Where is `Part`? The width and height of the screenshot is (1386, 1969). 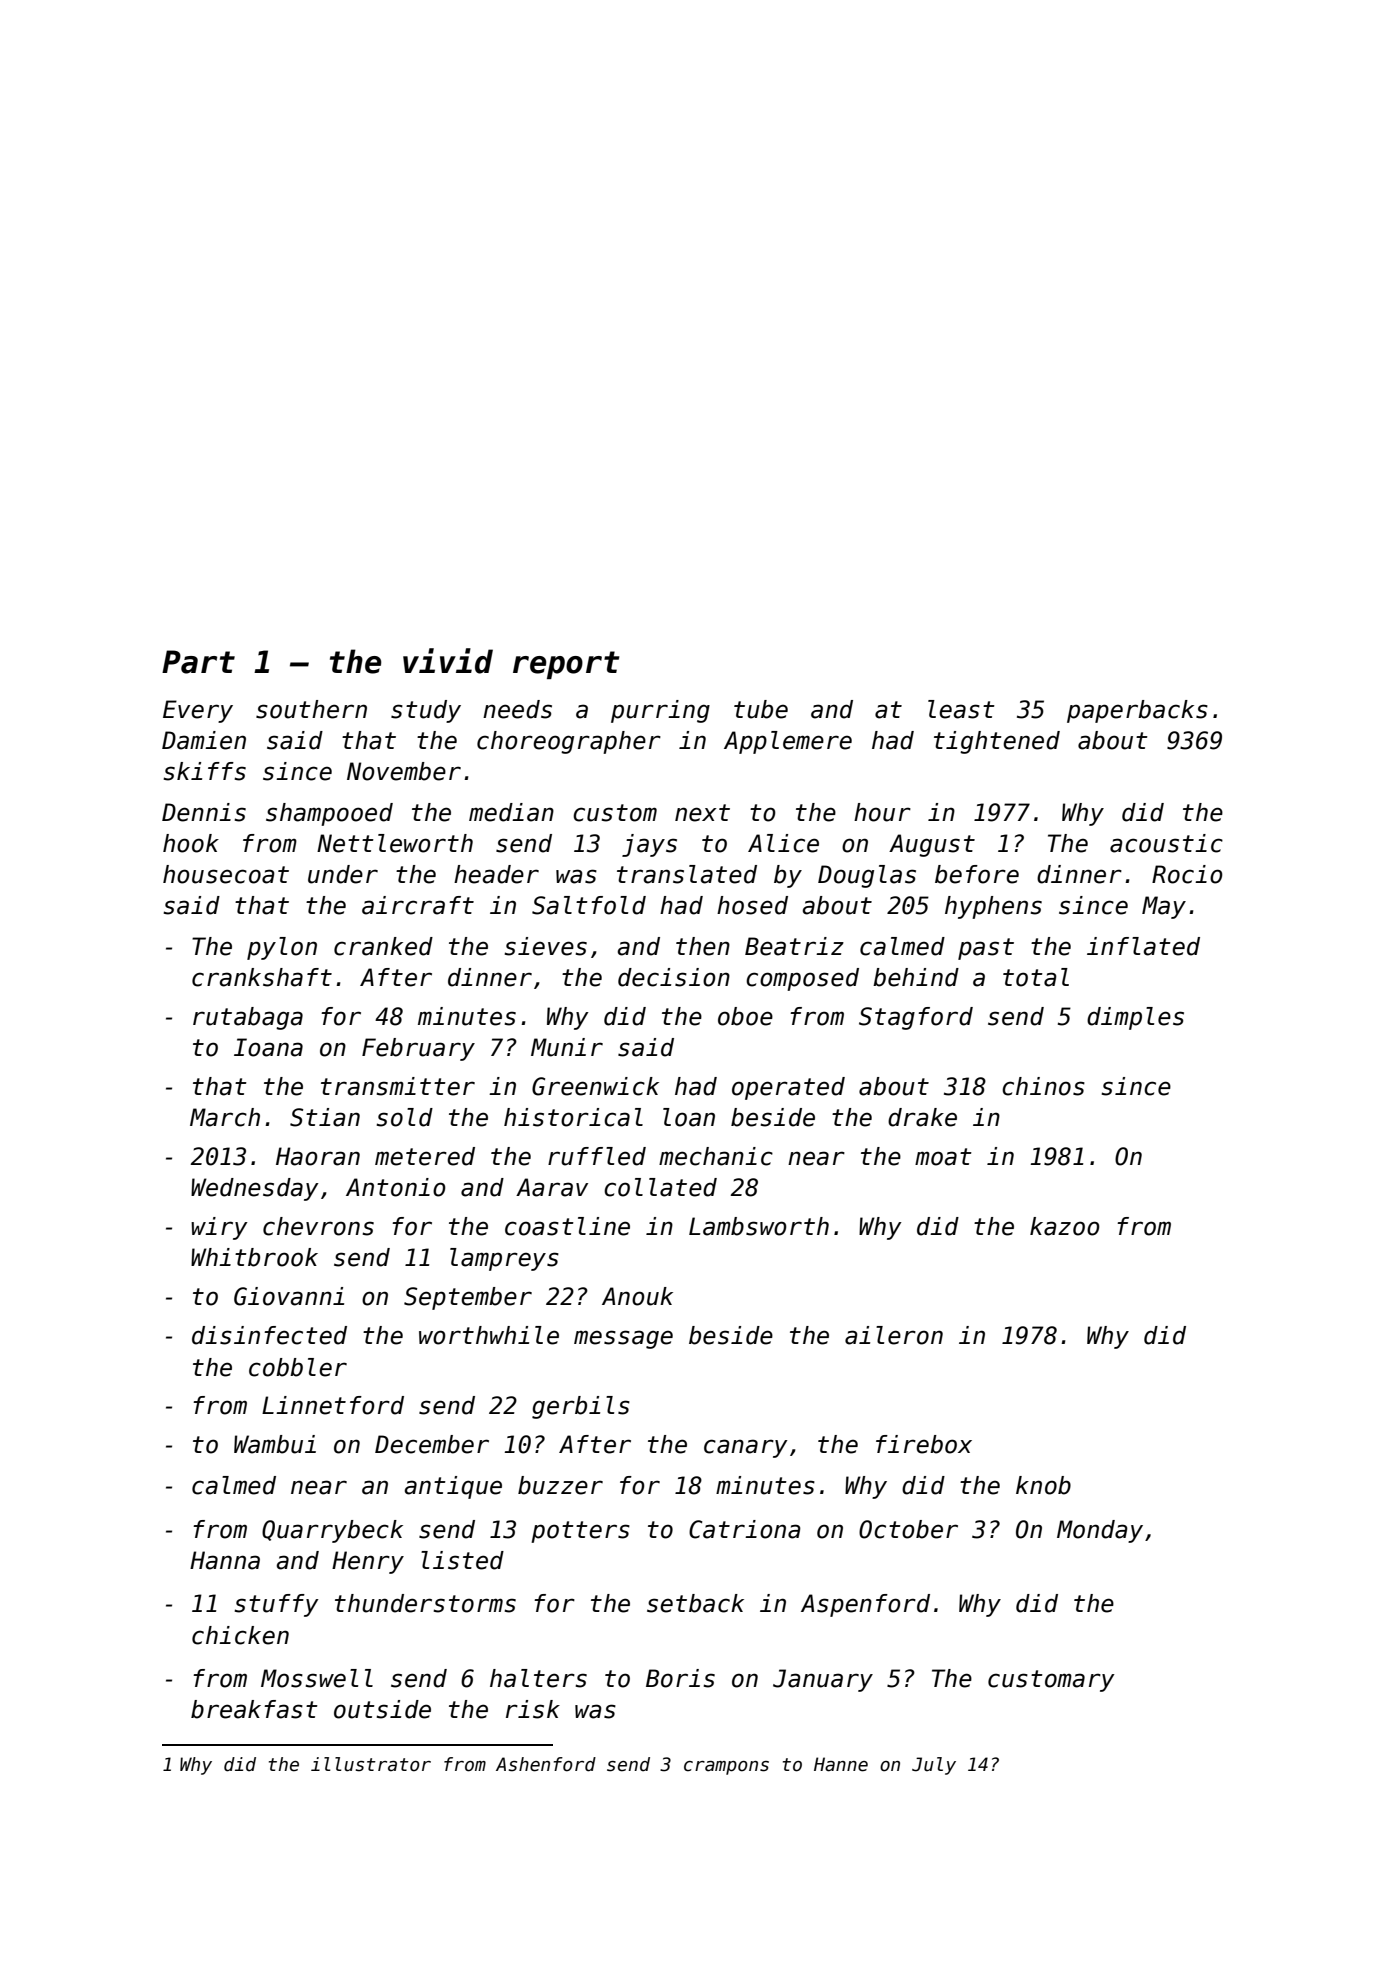
Part is located at coordinates (198, 662).
